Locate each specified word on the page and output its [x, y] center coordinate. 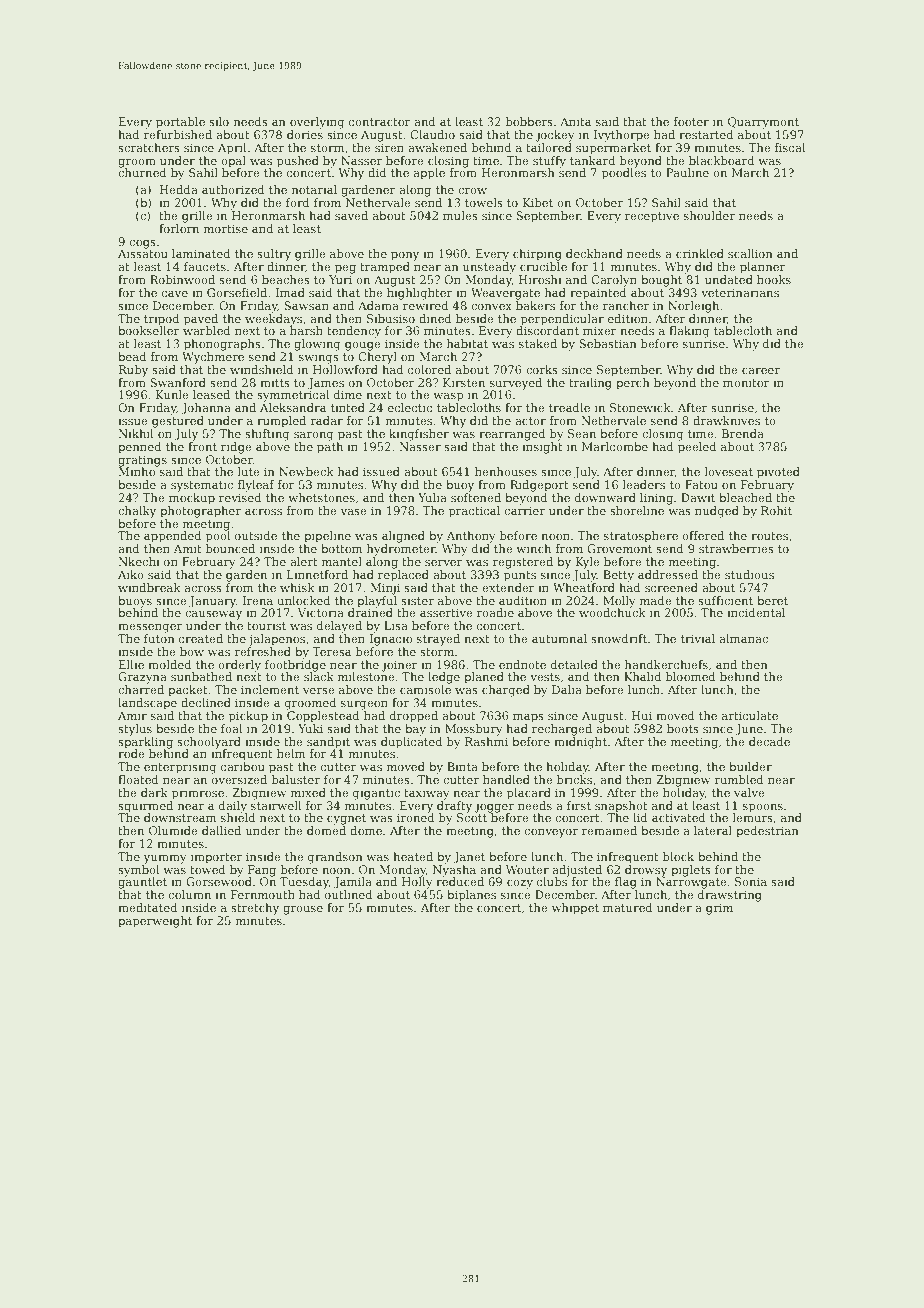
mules [460, 215]
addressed [668, 574]
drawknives [726, 420]
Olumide [173, 830]
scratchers [149, 147]
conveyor [551, 833]
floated [138, 779]
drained [370, 612]
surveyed [516, 384]
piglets [691, 871]
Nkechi [139, 561]
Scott [472, 817]
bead [132, 356]
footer [691, 121]
